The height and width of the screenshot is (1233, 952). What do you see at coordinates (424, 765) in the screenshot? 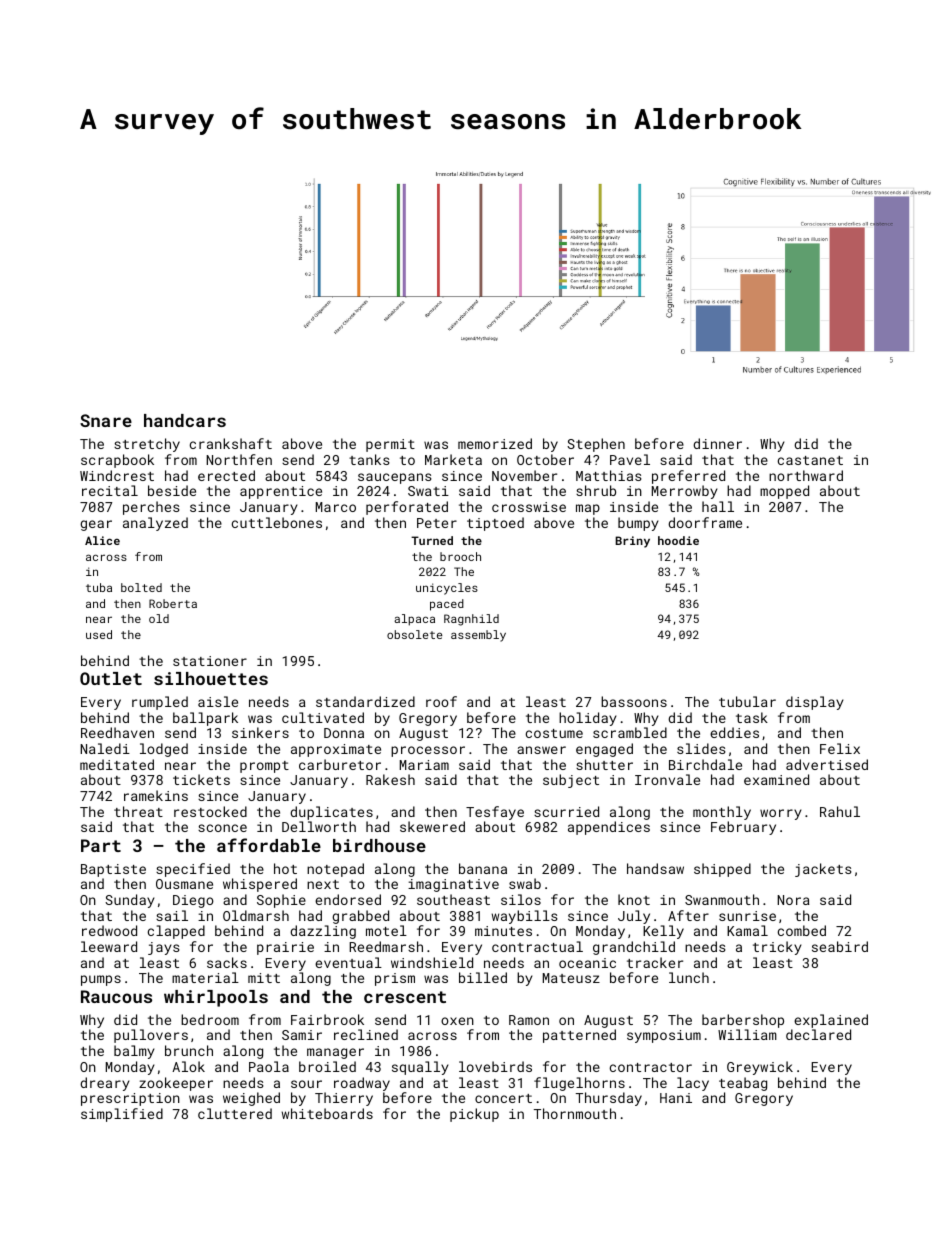
I see `Mariam` at bounding box center [424, 765].
